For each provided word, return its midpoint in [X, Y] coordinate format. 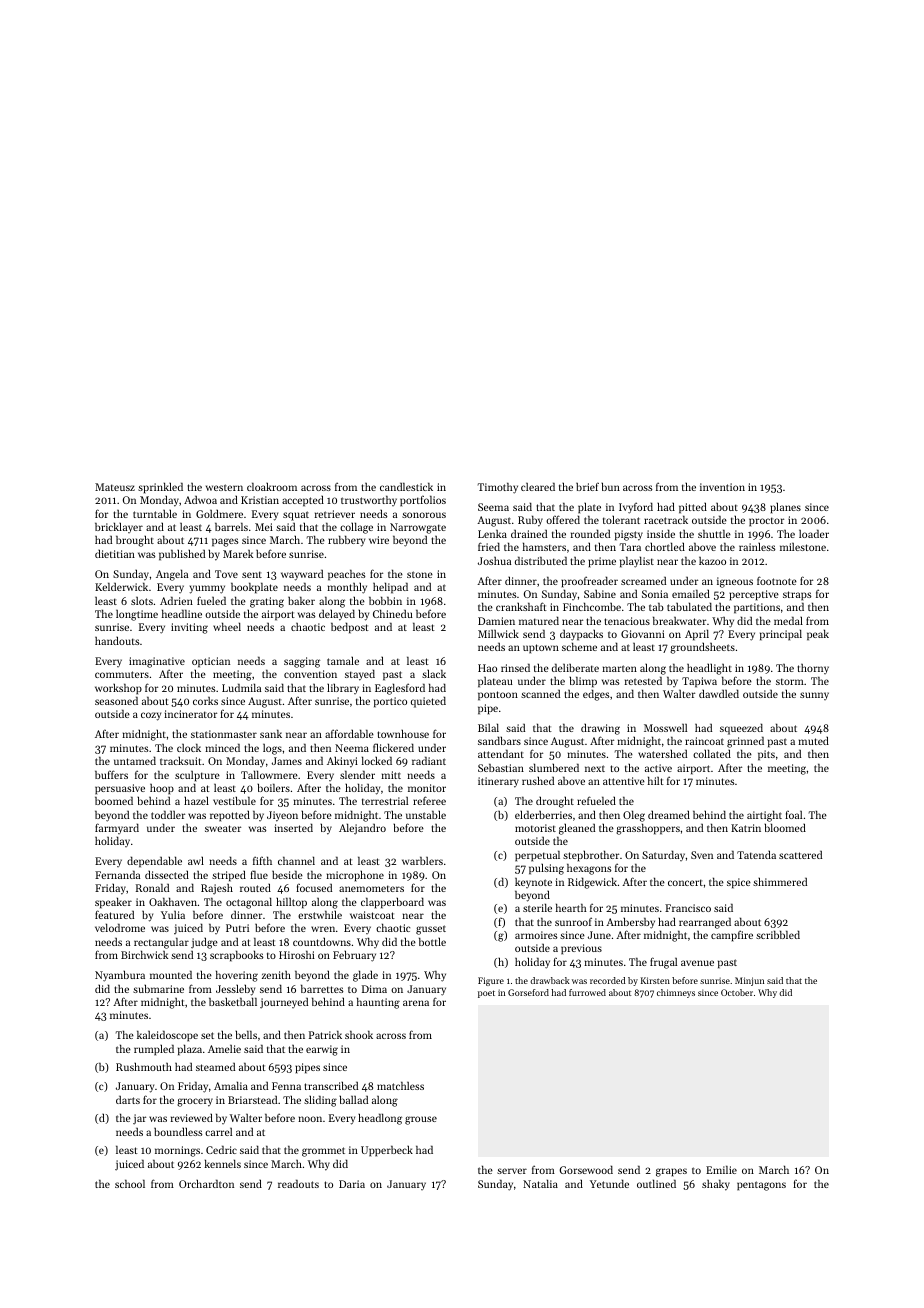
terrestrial [385, 801]
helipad [390, 588]
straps [797, 596]
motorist [535, 828]
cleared [538, 486]
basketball [233, 1001]
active [658, 768]
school [130, 1183]
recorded [608, 980]
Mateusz [115, 487]
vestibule [234, 800]
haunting [378, 1003]
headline [182, 613]
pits [766, 755]
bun [610, 486]
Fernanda [117, 874]
